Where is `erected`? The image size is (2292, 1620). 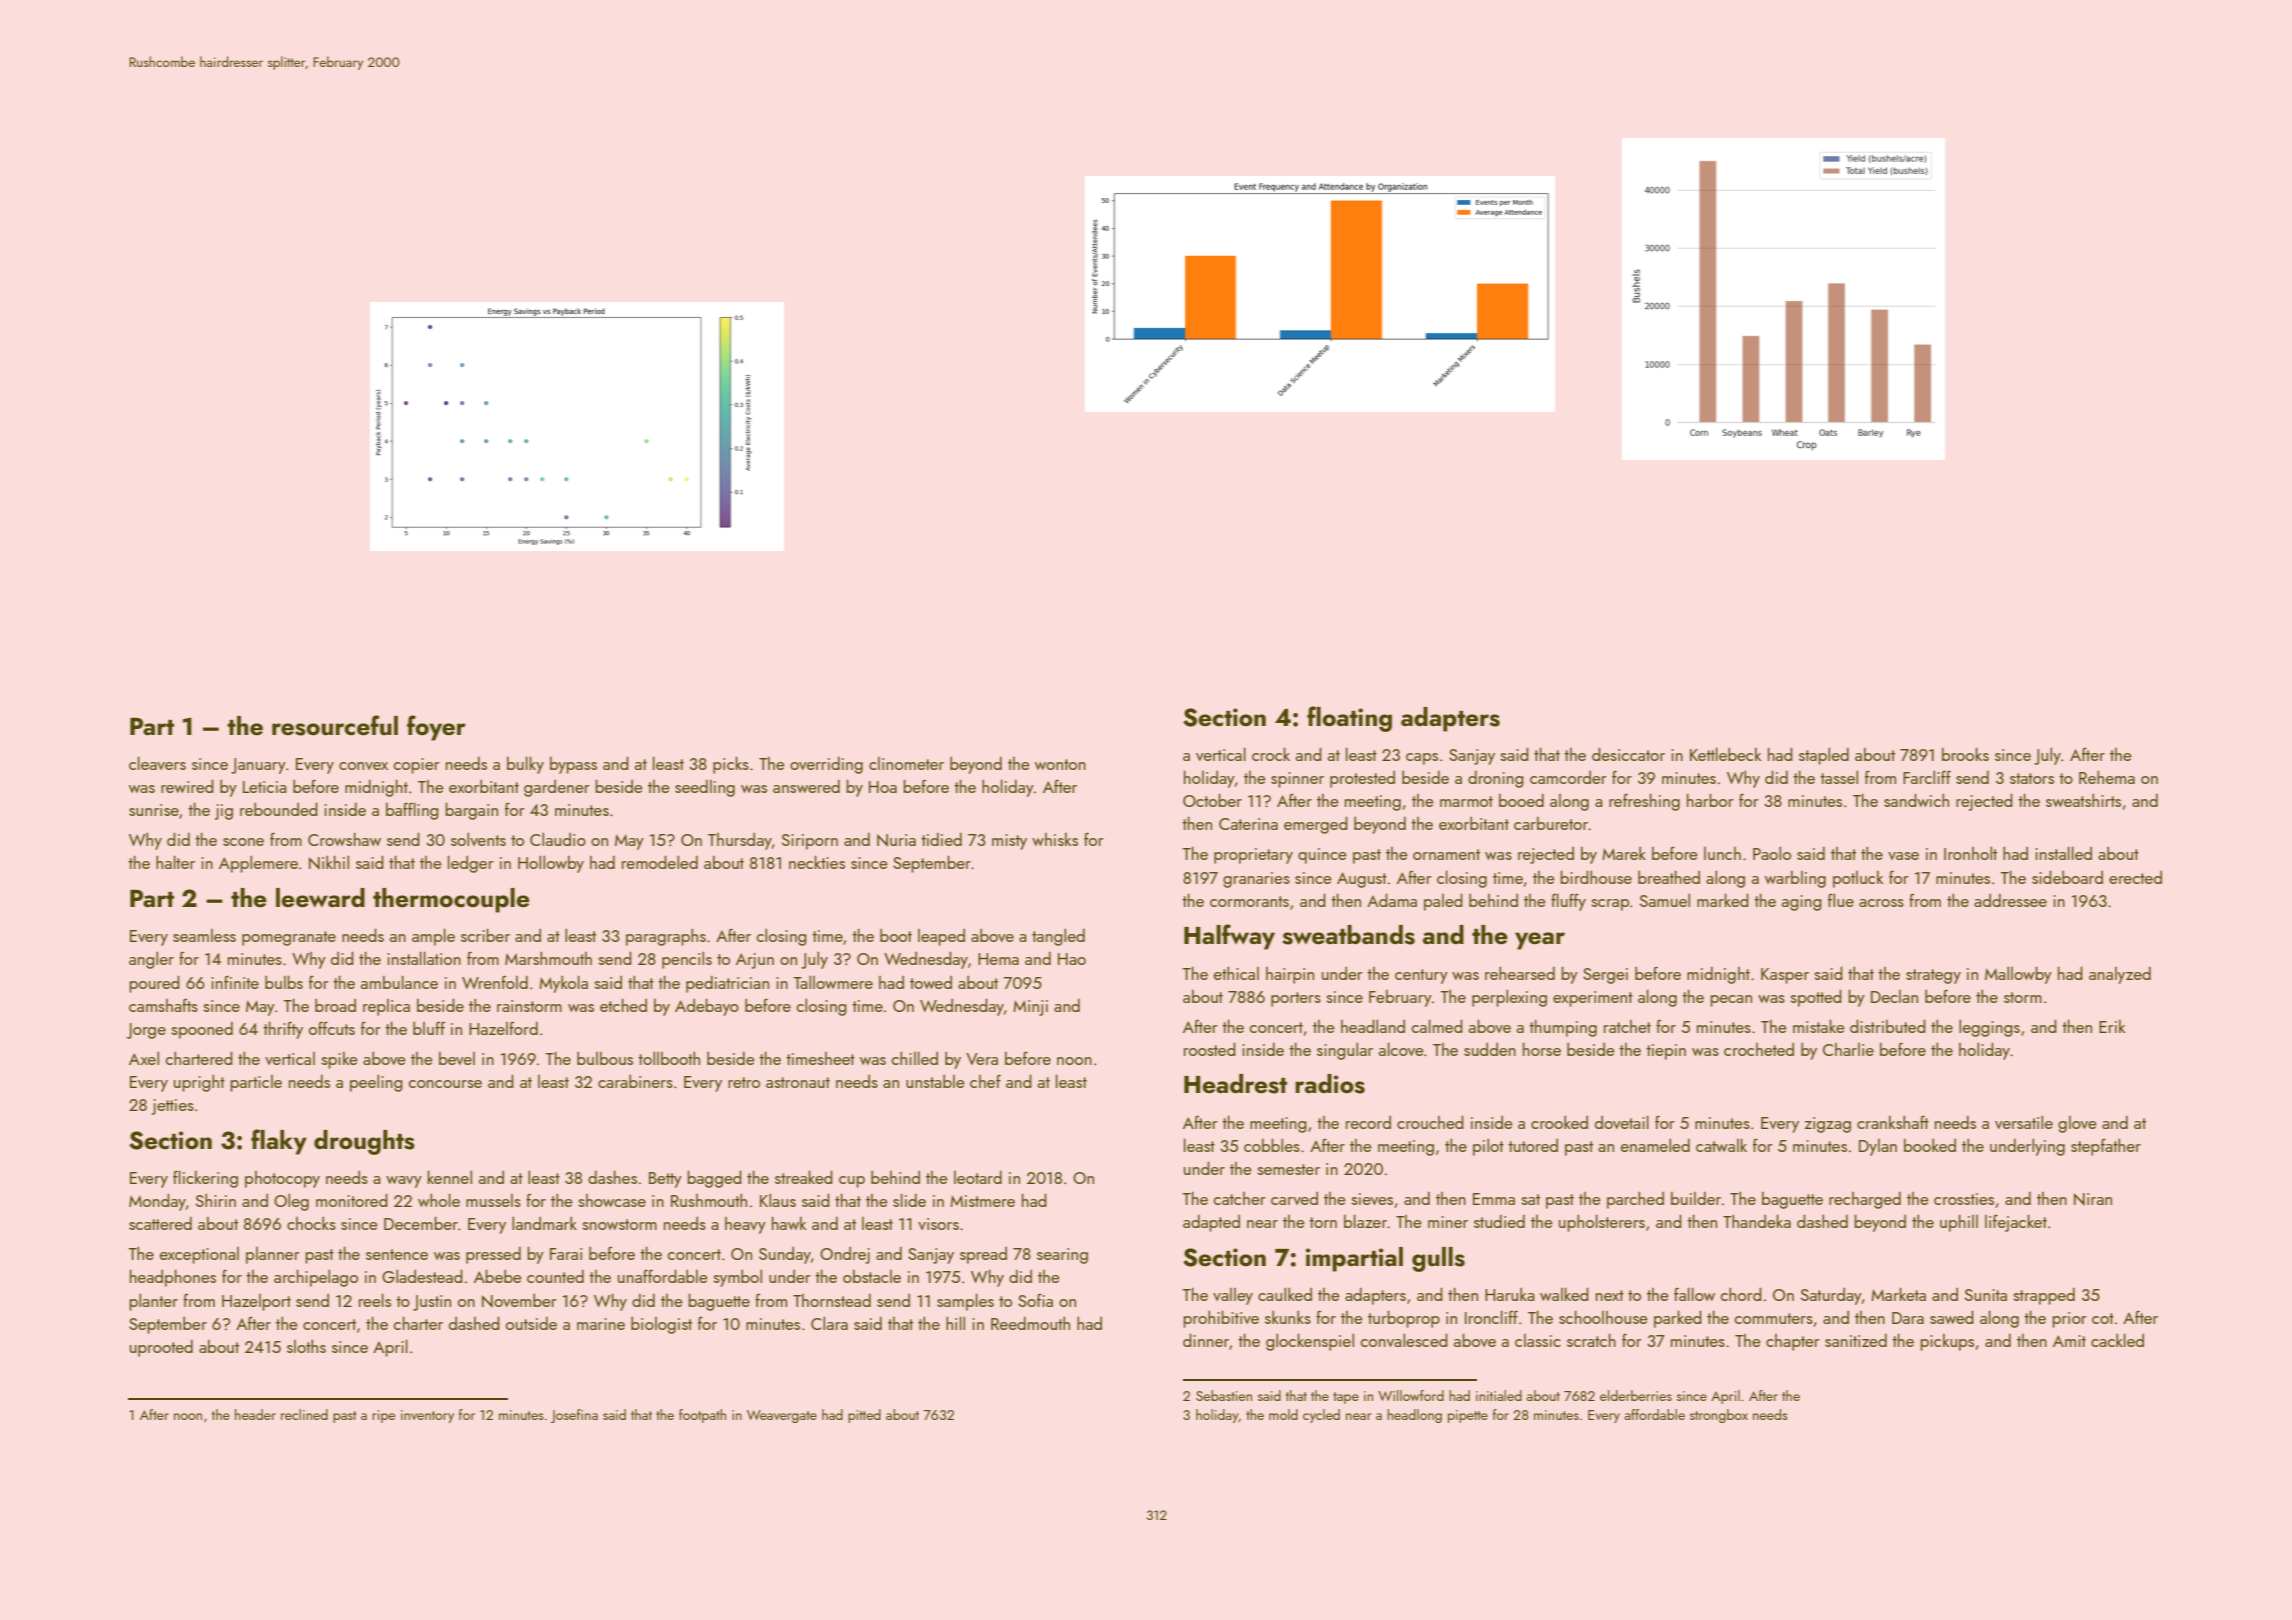 erected is located at coordinates (2135, 877).
